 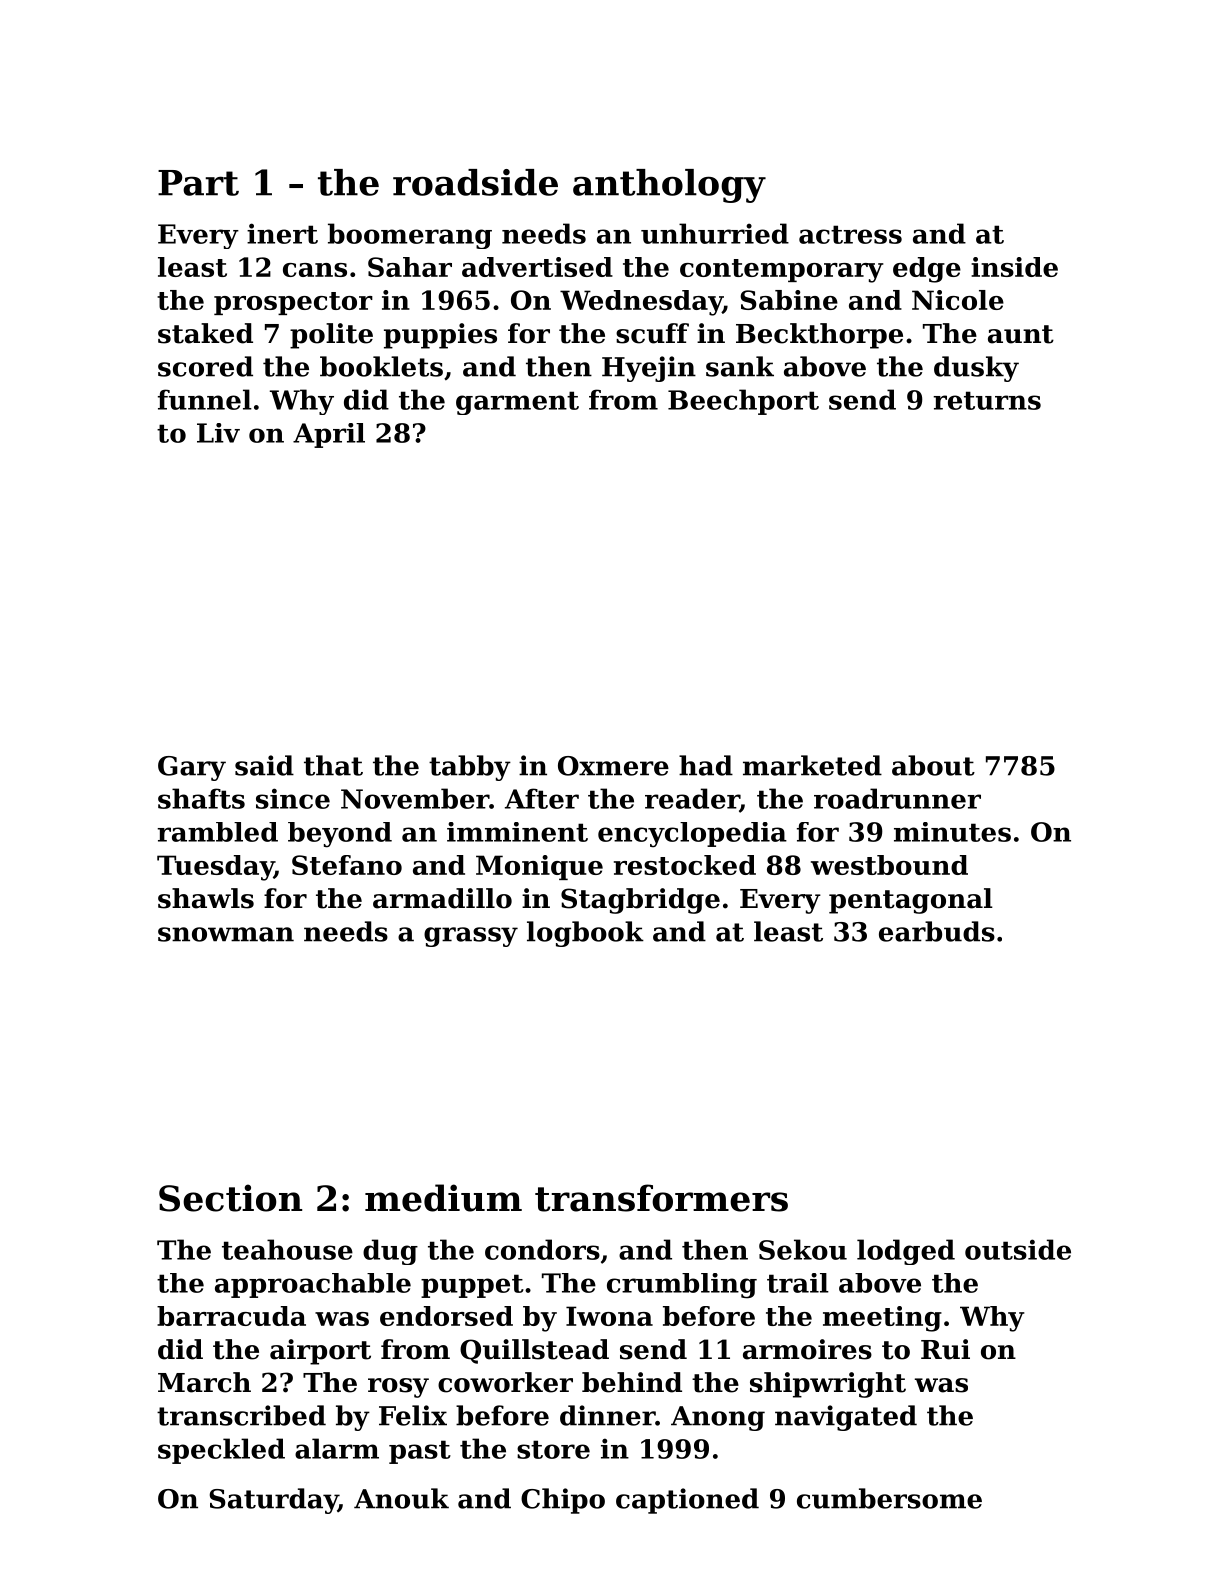 What do you see at coordinates (945, 1349) in the screenshot?
I see `Rui` at bounding box center [945, 1349].
